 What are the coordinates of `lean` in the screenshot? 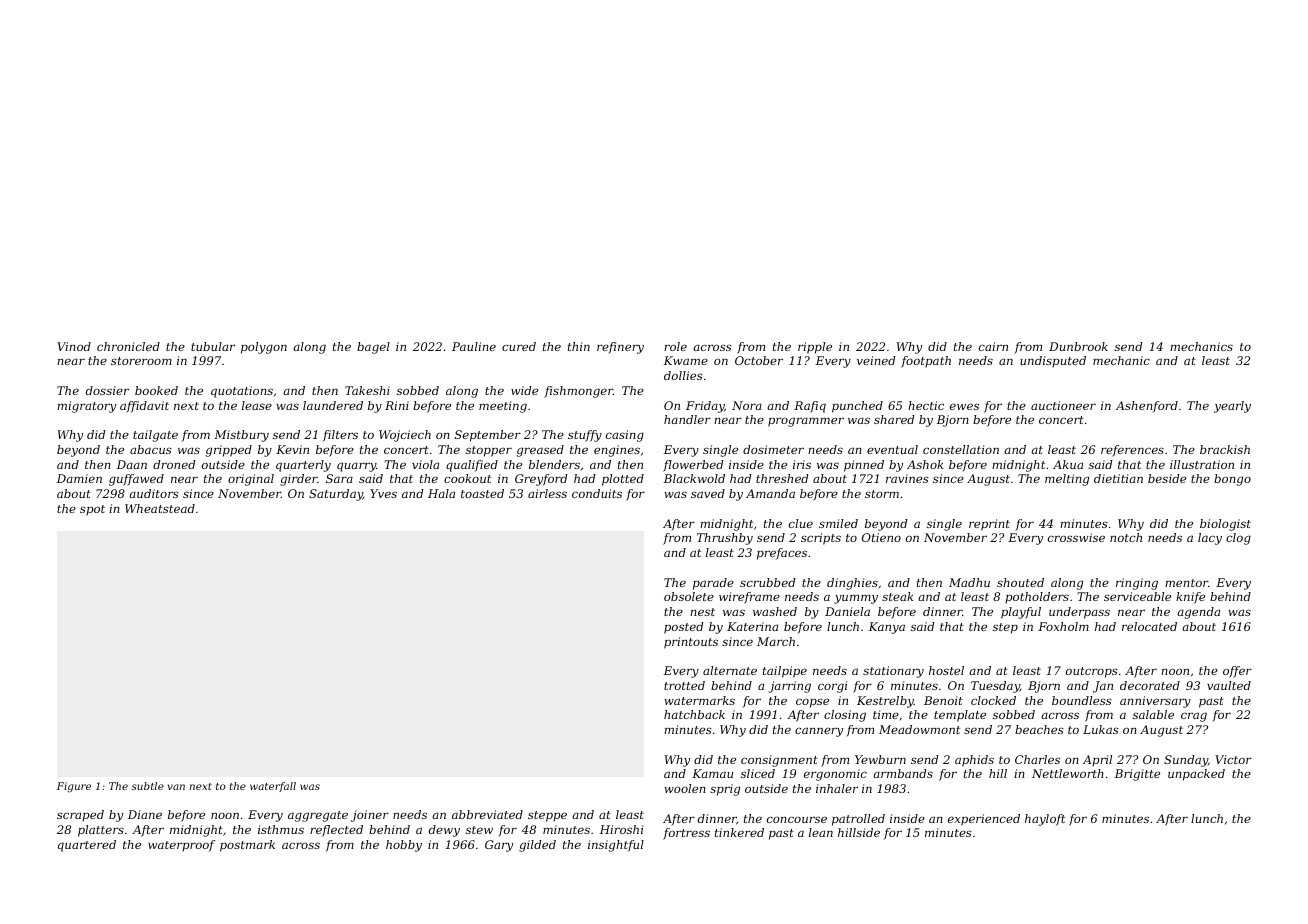 It's located at (821, 832).
